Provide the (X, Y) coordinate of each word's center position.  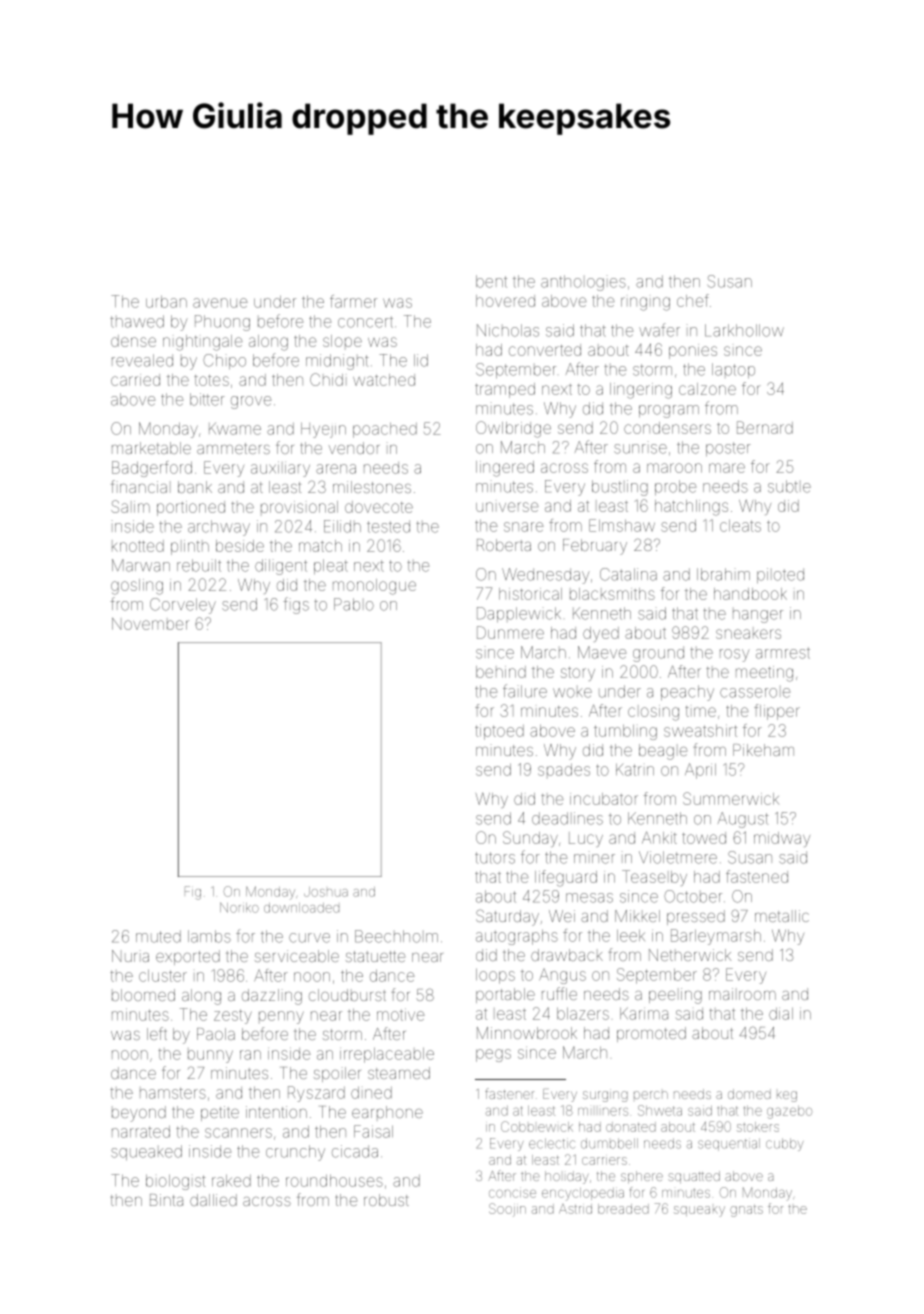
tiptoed (499, 732)
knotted (138, 546)
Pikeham (763, 750)
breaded (623, 1209)
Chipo (224, 361)
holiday (566, 1177)
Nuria (130, 956)
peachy (687, 693)
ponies (693, 351)
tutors (495, 858)
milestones (372, 487)
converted (545, 350)
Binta (166, 1200)
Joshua (326, 892)
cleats (740, 526)
